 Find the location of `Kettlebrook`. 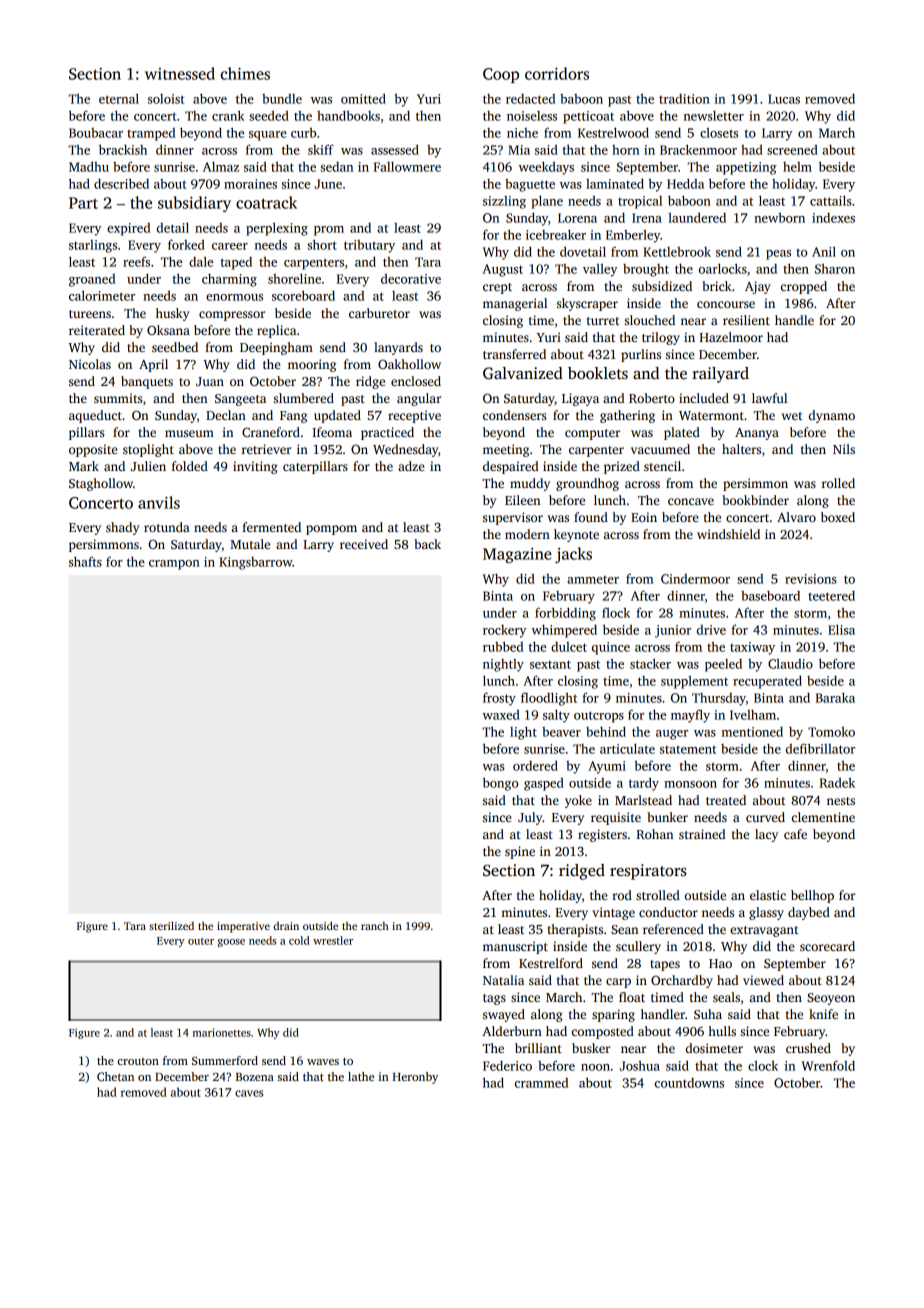

Kettlebrook is located at coordinates (677, 252).
